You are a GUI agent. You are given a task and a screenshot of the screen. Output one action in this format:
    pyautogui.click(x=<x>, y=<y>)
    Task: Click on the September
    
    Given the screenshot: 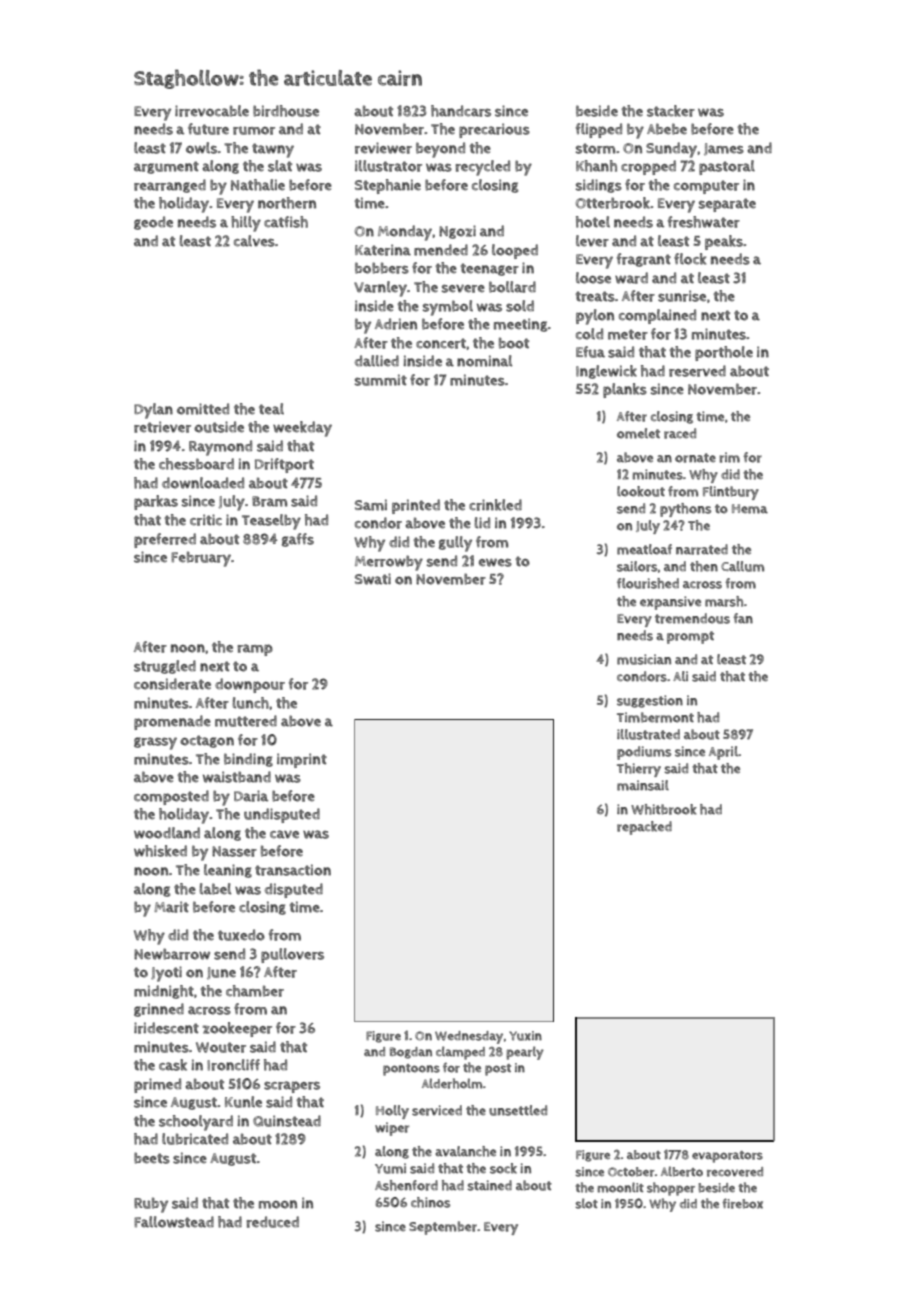 What is the action you would take?
    pyautogui.click(x=443, y=1228)
